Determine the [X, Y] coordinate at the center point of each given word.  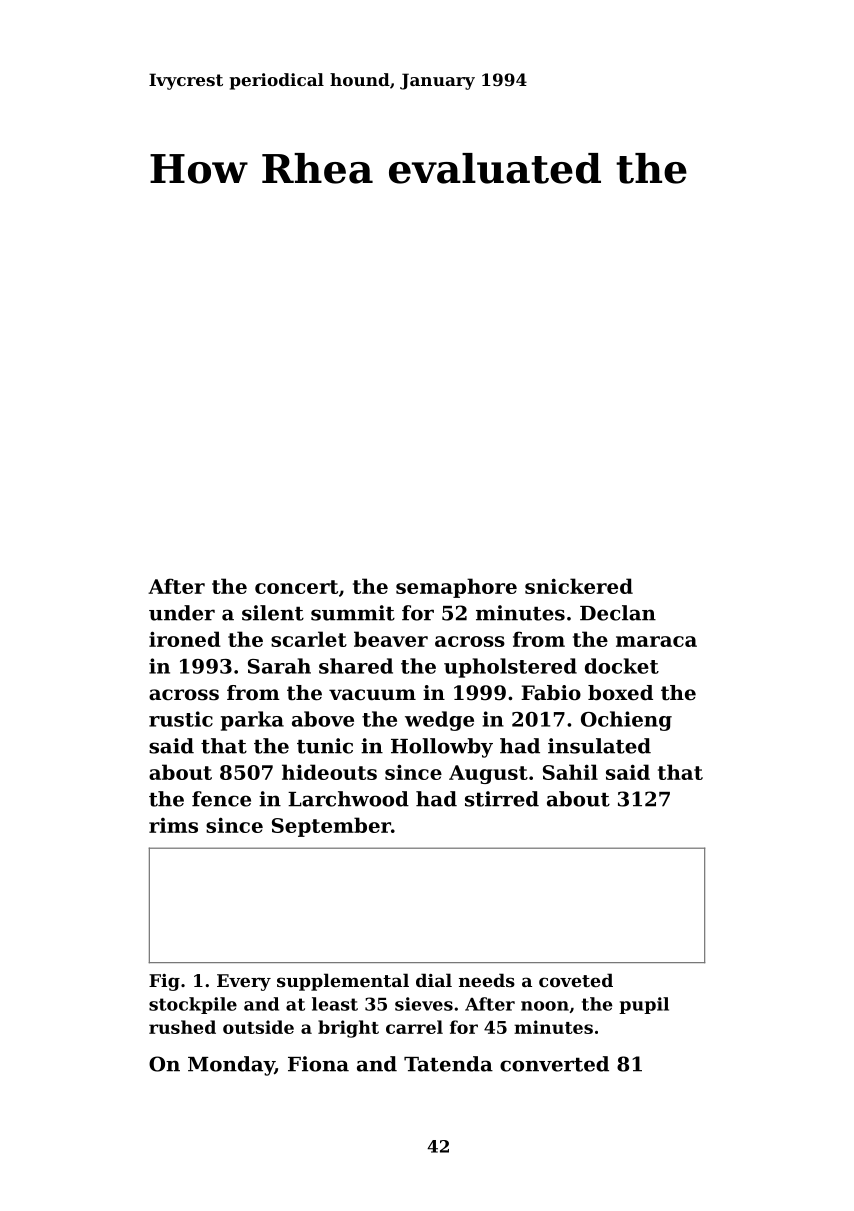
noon [545, 1006]
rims [173, 825]
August [488, 774]
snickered [579, 586]
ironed [185, 639]
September [331, 827]
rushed [182, 1027]
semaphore [456, 588]
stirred [502, 799]
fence [221, 799]
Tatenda [448, 1064]
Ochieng [626, 721]
